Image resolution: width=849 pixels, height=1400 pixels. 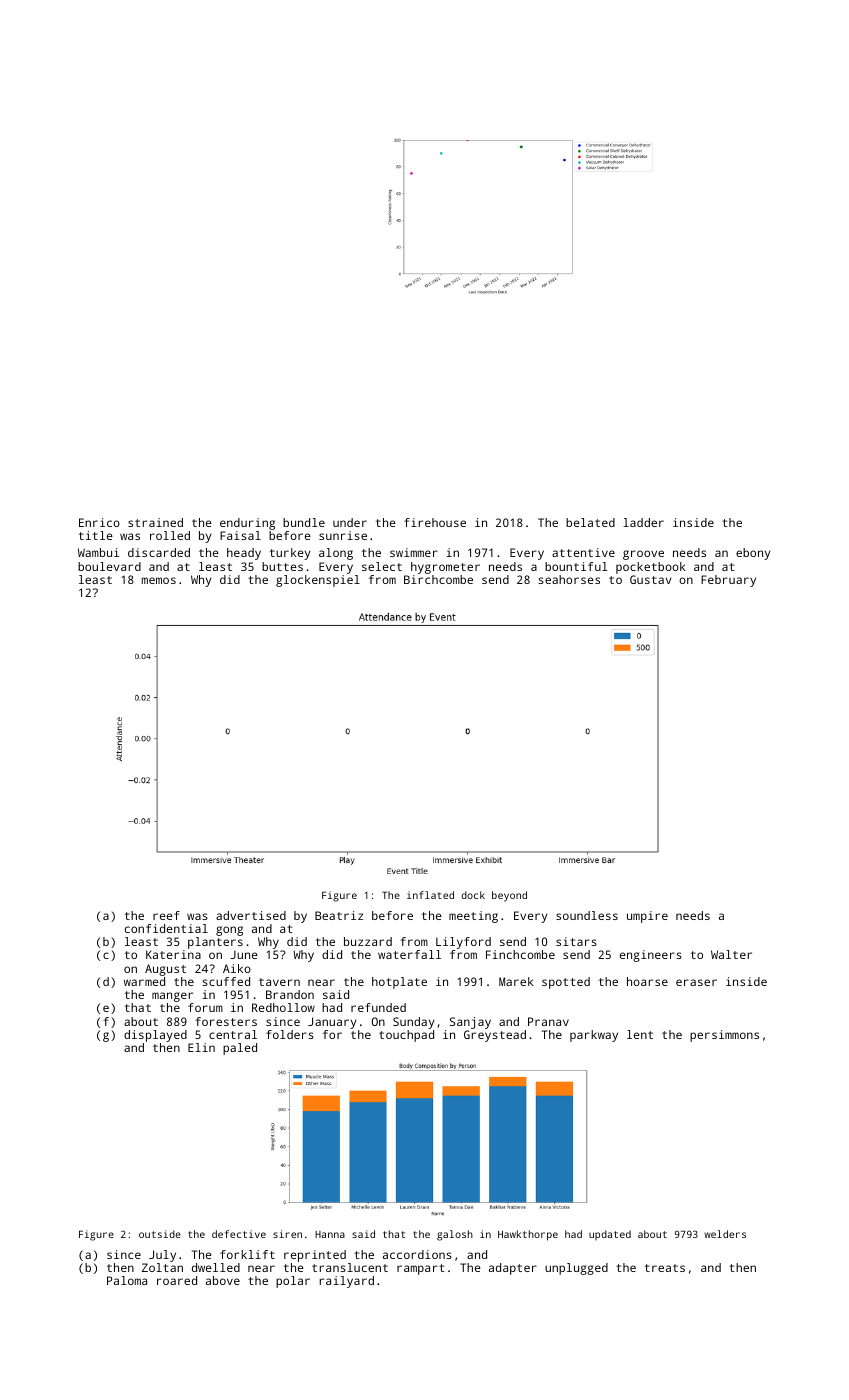 I want to click on reef, so click(x=166, y=915).
